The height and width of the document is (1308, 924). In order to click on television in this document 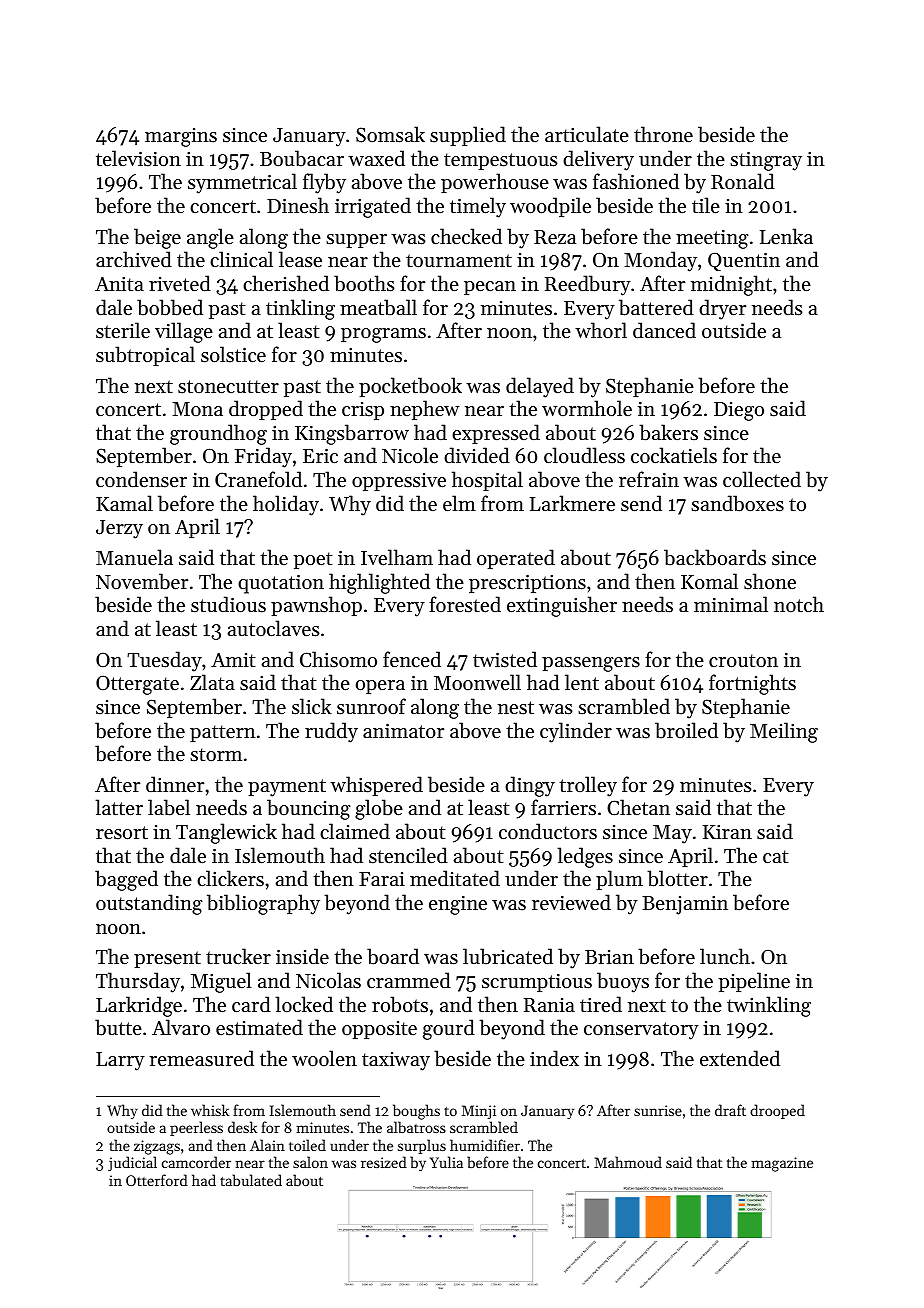, I will do `click(138, 158)`.
